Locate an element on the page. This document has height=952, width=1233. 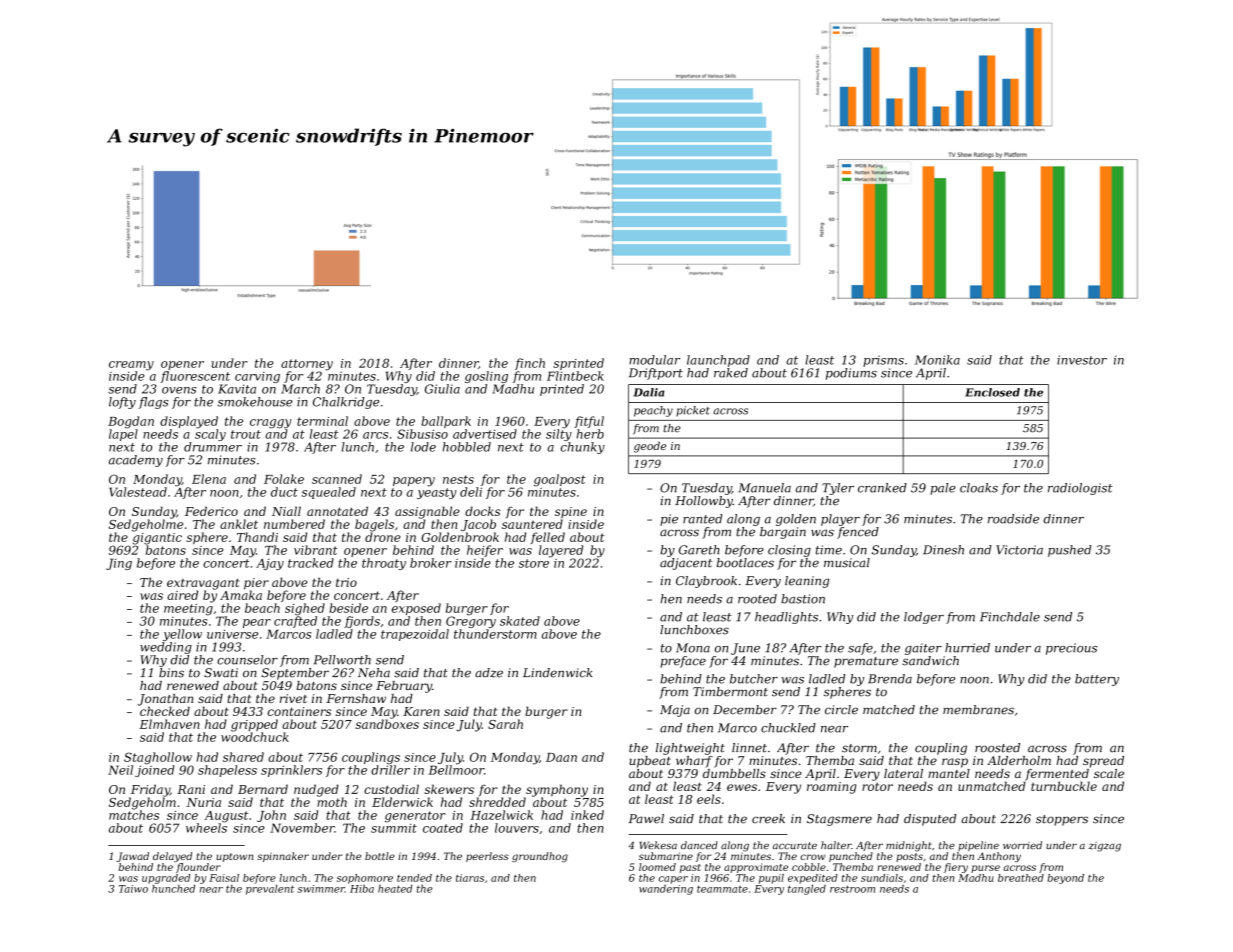
Tyler is located at coordinates (838, 489).
